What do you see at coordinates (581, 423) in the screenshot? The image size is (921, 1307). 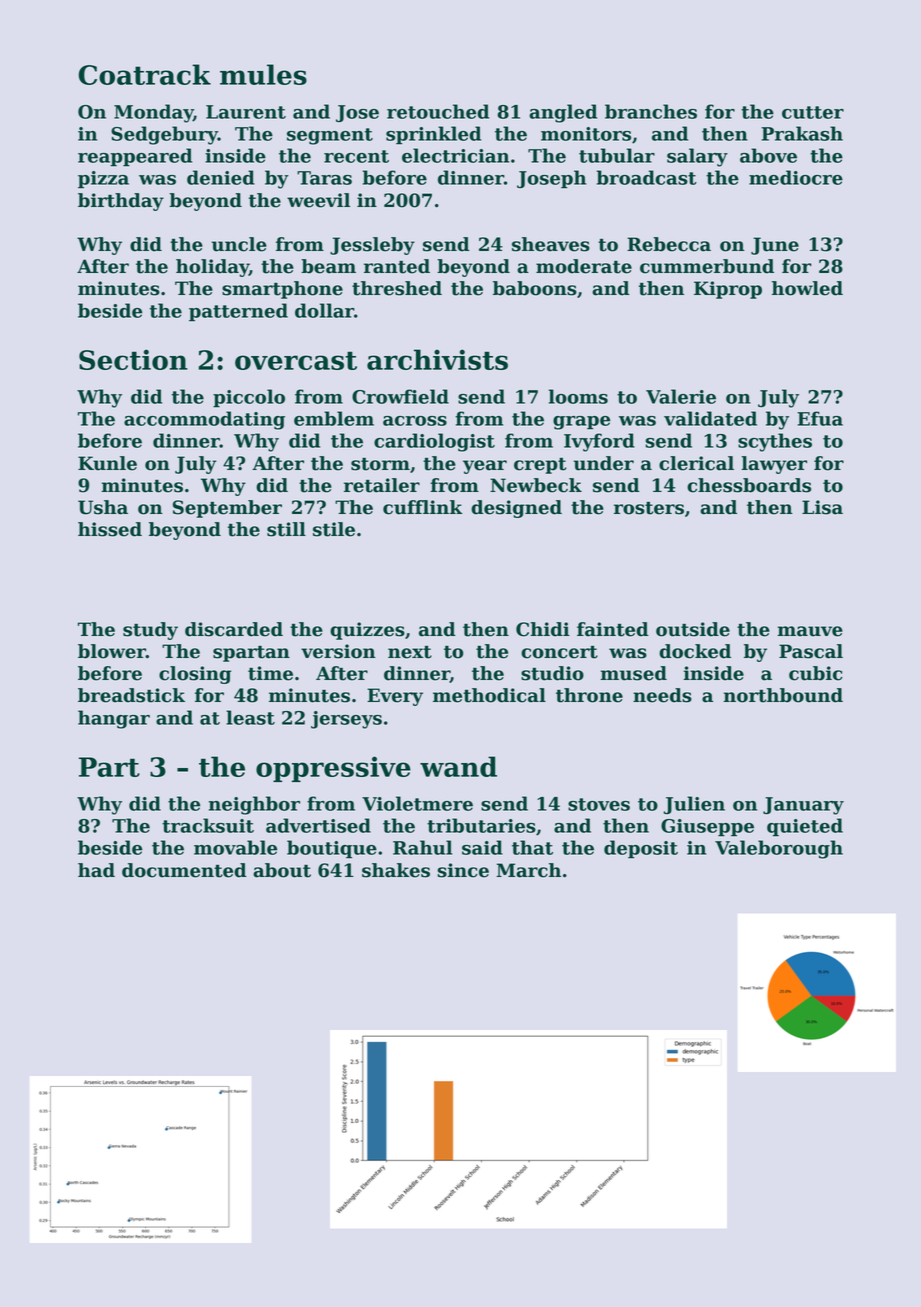 I see `grape` at bounding box center [581, 423].
